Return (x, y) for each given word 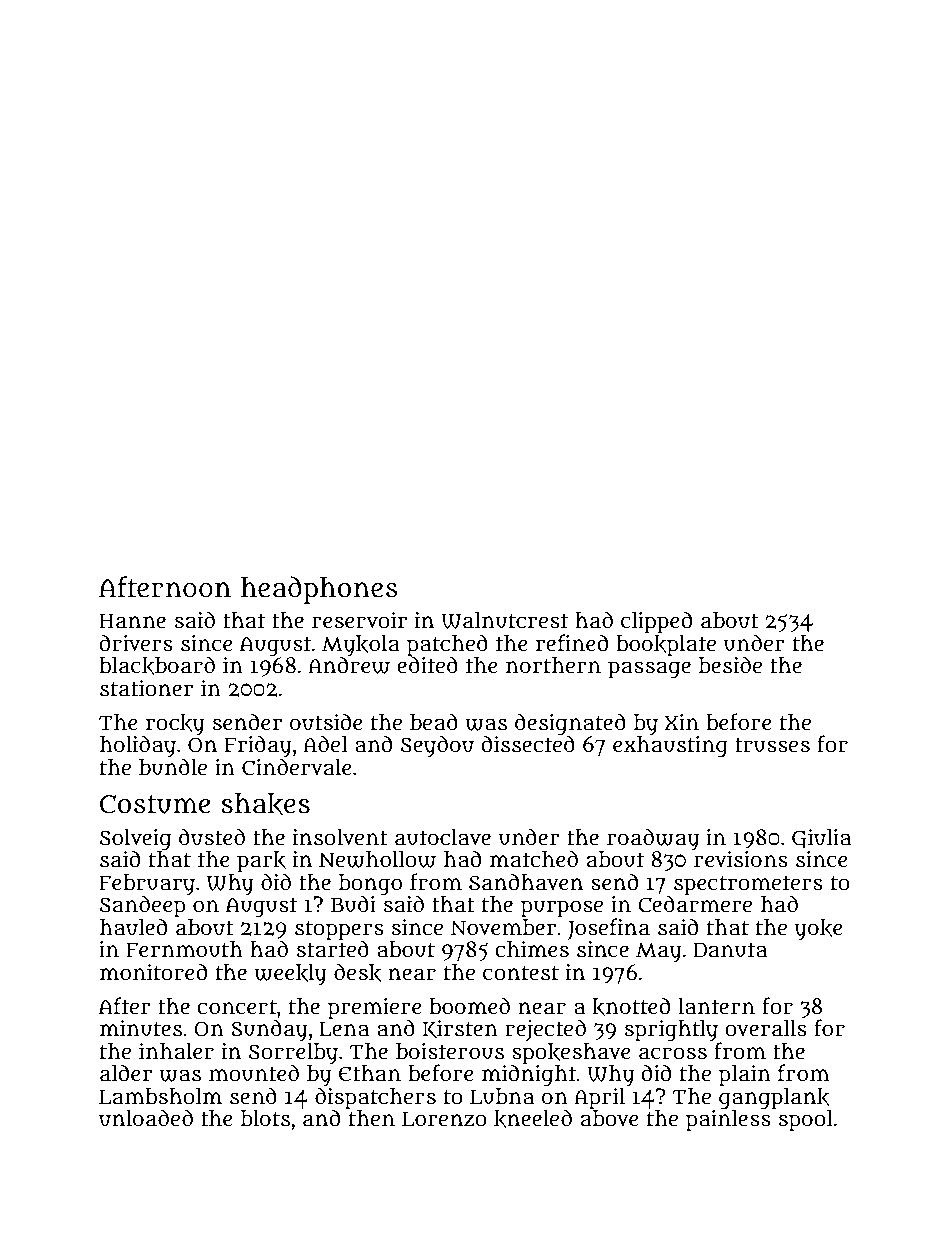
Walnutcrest (504, 620)
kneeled (533, 1118)
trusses (772, 745)
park (261, 862)
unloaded (146, 1118)
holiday (138, 746)
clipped (656, 622)
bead (434, 722)
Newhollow (377, 859)
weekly (290, 975)
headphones (319, 590)
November (503, 927)
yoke (819, 930)
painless (729, 1120)
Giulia (821, 839)
